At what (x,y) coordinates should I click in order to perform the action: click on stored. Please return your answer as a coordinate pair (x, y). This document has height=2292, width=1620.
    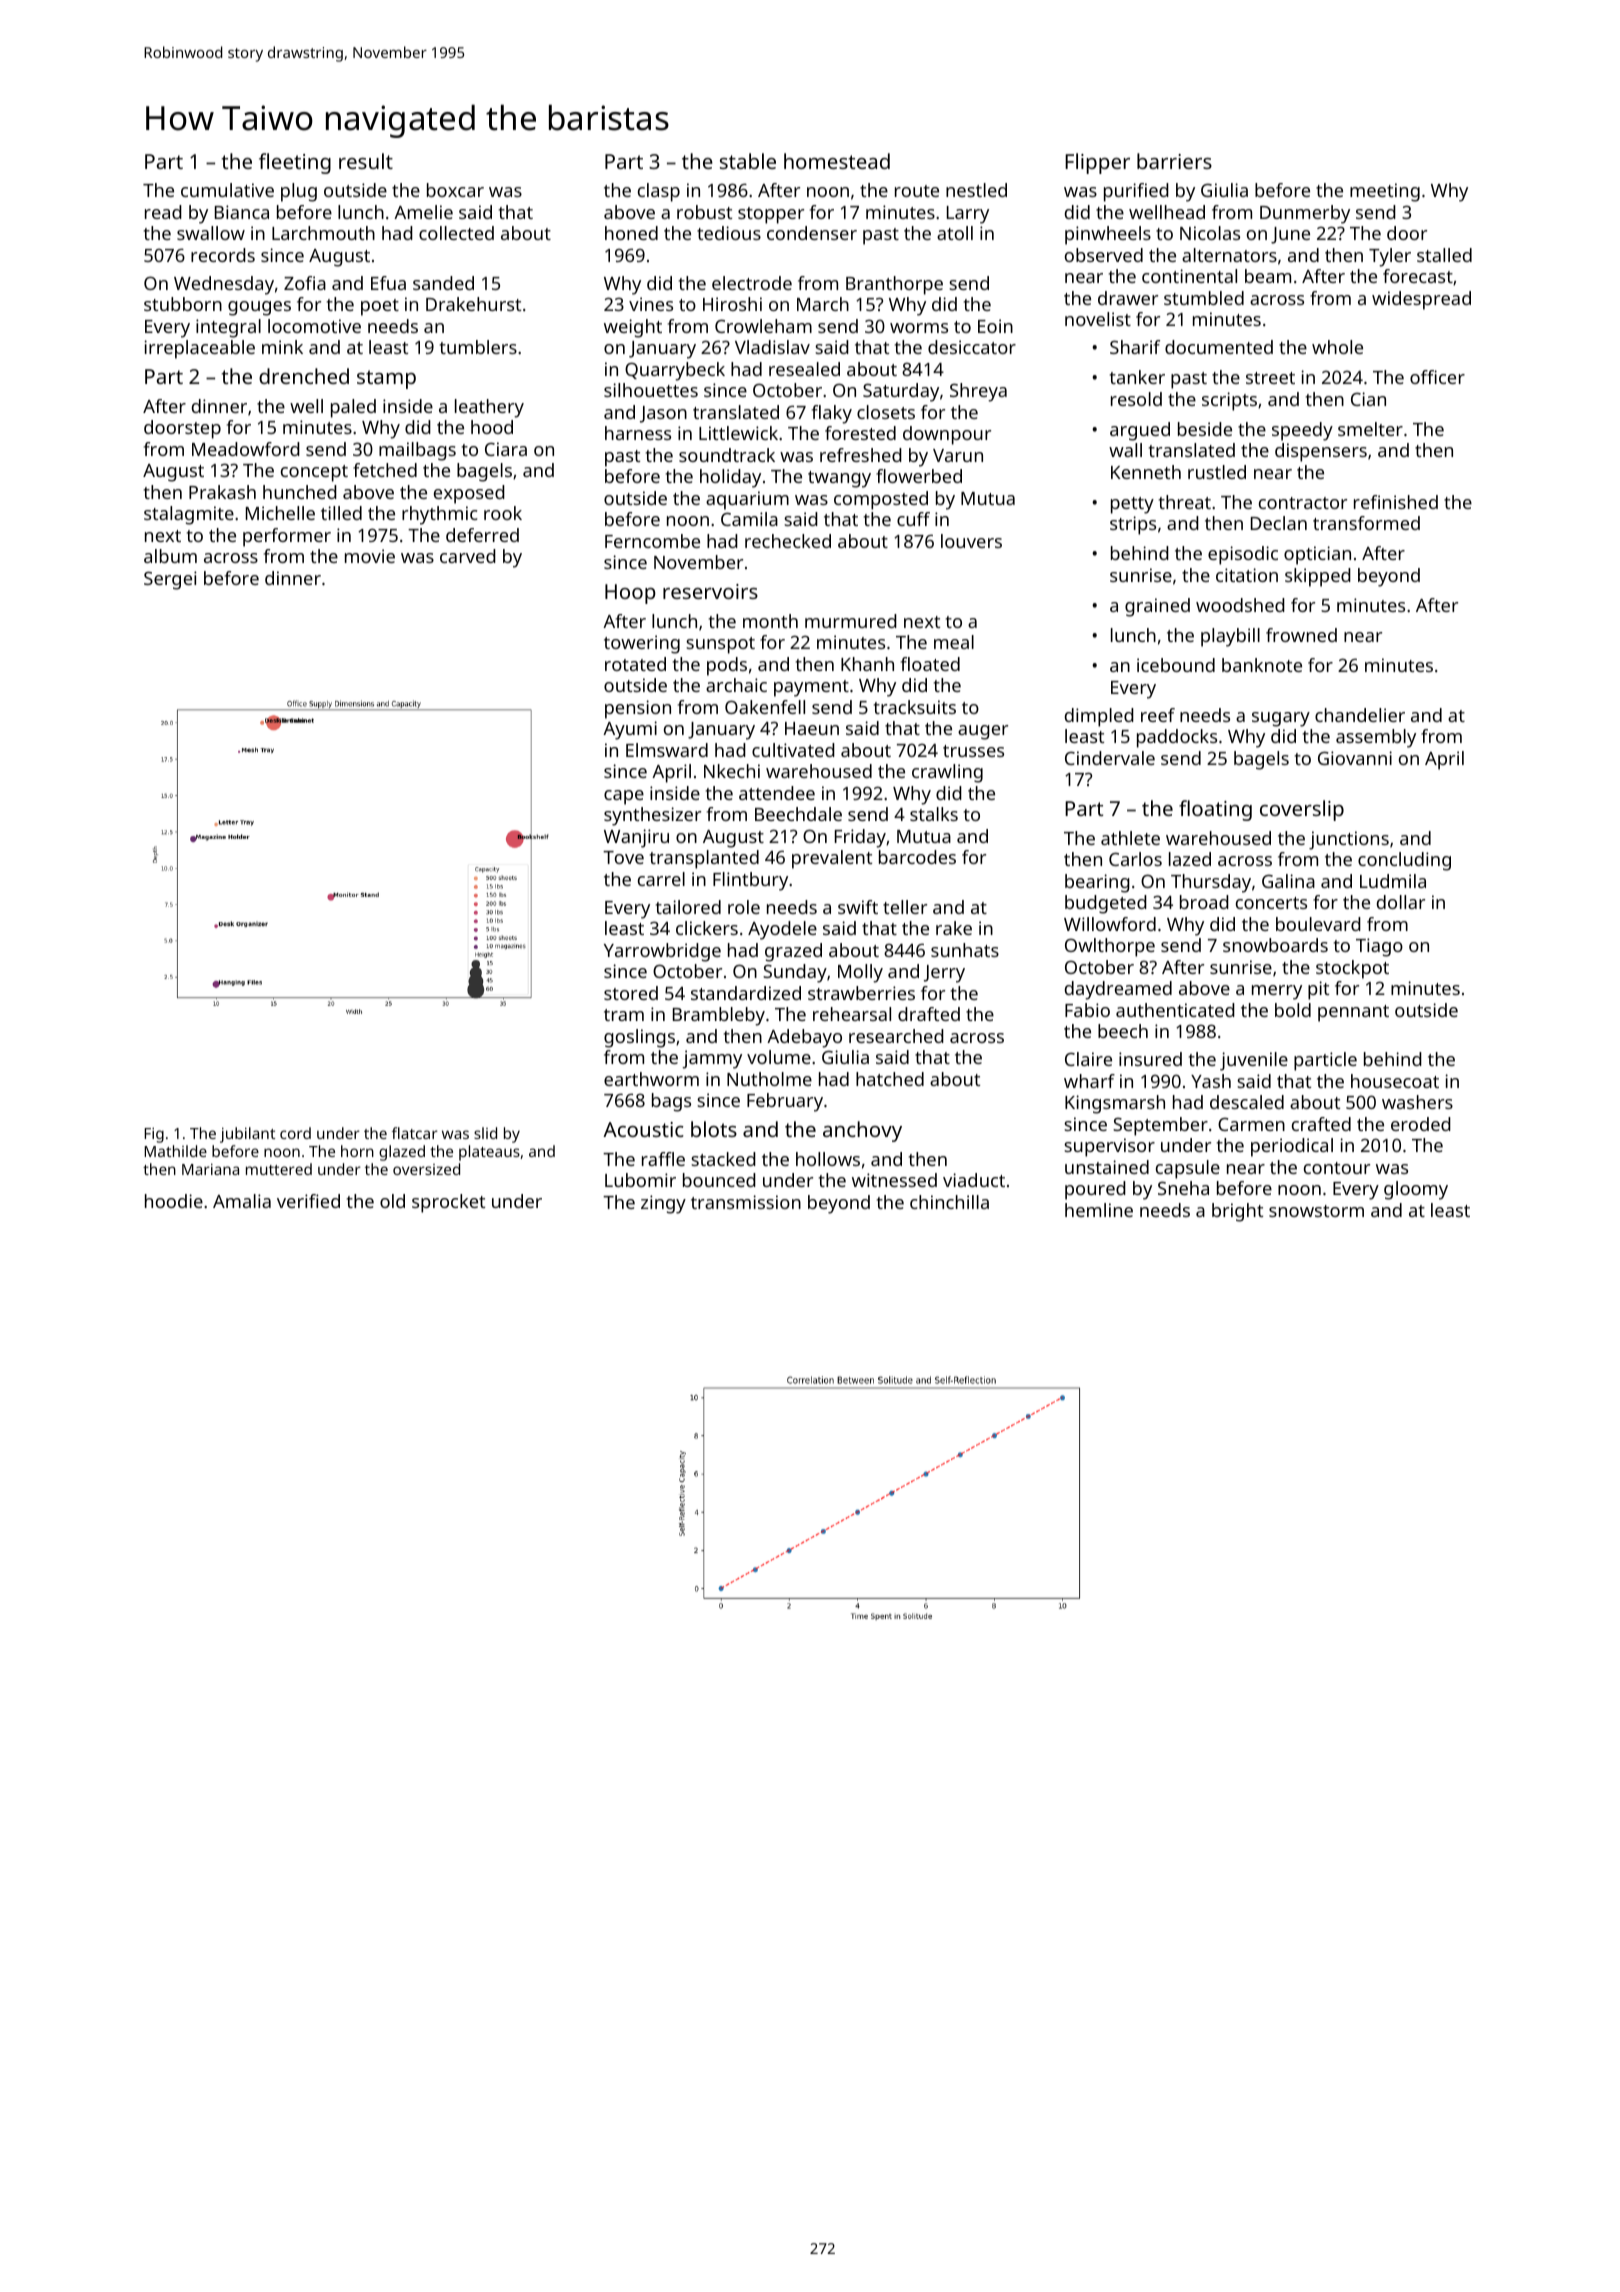
    Looking at the image, I should click on (631, 993).
